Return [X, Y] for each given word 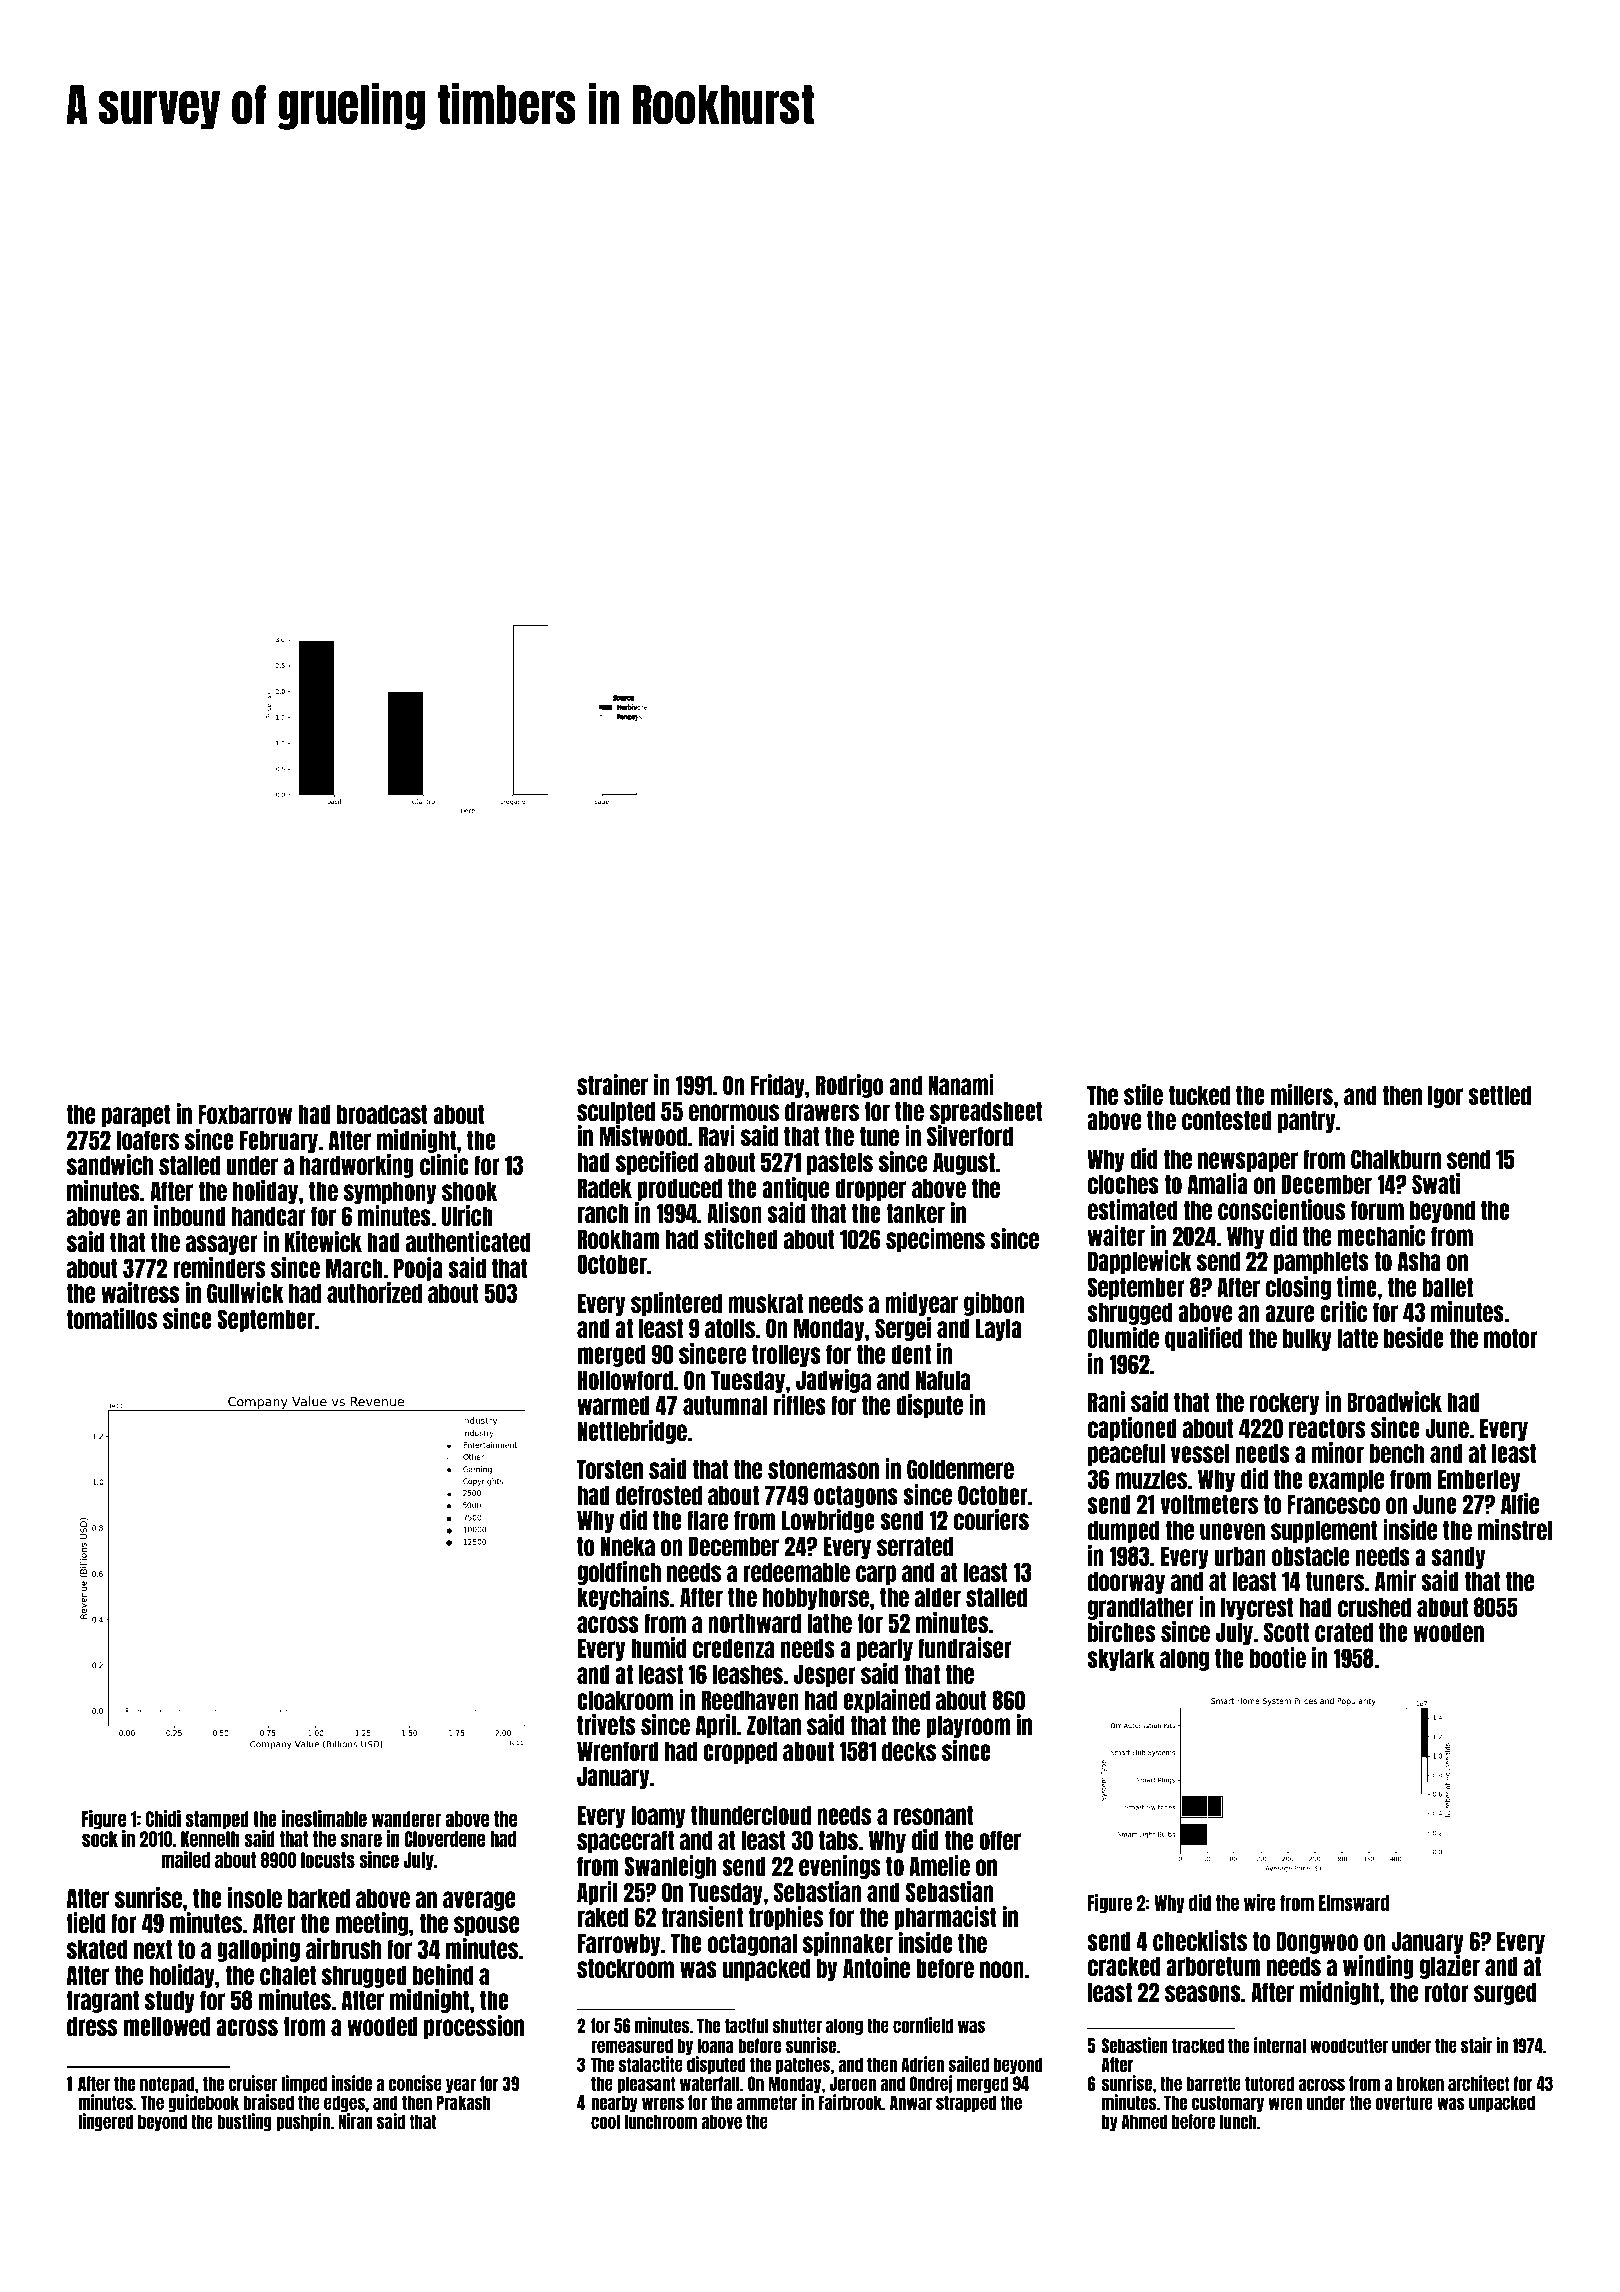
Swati [1436, 1183]
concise [415, 2083]
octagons [856, 1496]
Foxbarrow [245, 1114]
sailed [968, 2064]
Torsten [610, 1469]
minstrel [1515, 1529]
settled [1499, 1095]
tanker [915, 1213]
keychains [623, 1598]
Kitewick [323, 1241]
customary [1228, 2103]
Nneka [628, 1546]
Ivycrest [1257, 1608]
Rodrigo [850, 1086]
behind [443, 1974]
